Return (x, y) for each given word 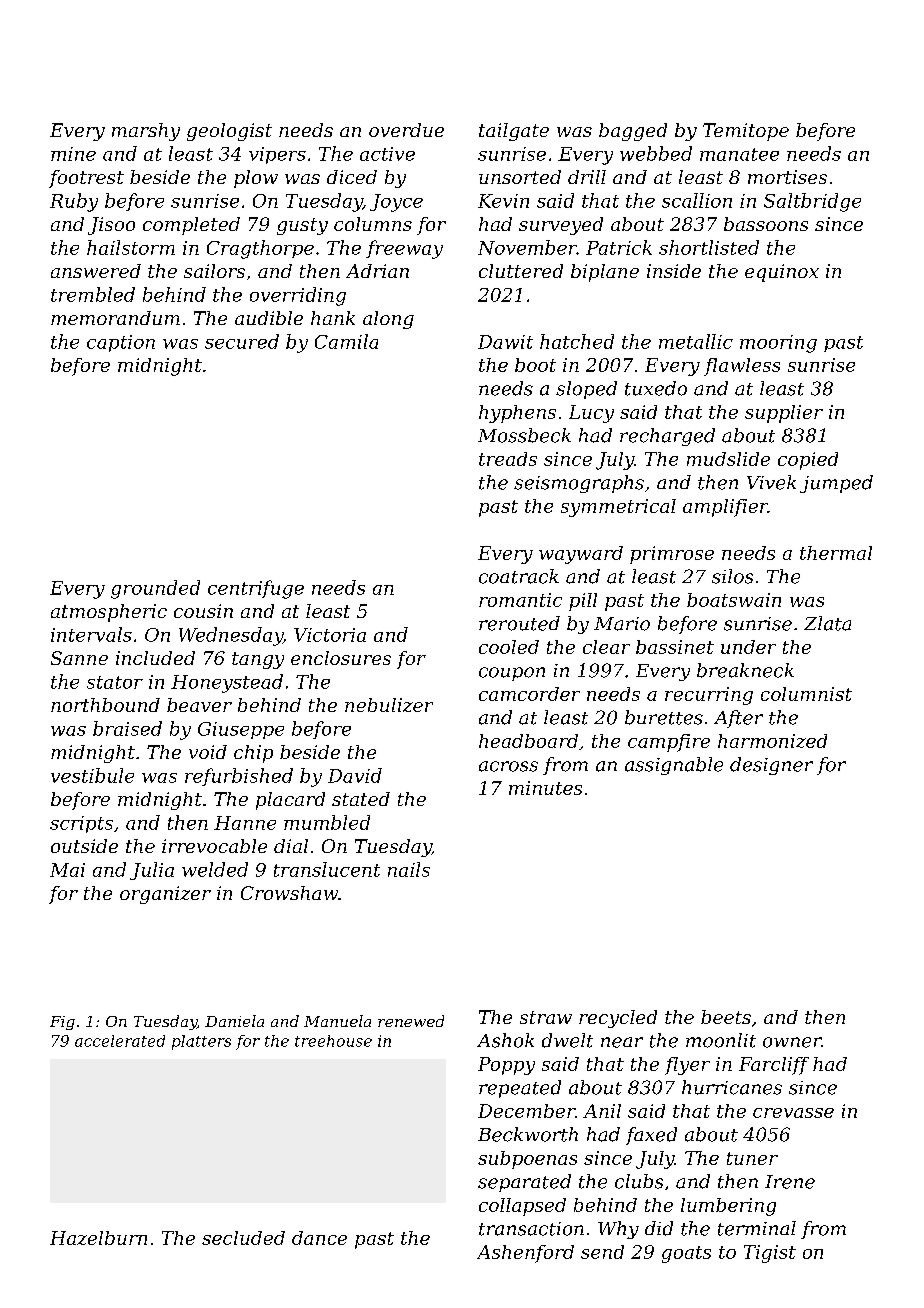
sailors (214, 271)
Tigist (770, 1254)
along (388, 320)
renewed (411, 1021)
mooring (778, 344)
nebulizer (389, 705)
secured (242, 341)
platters (201, 1042)
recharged (667, 437)
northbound (105, 705)
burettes (664, 717)
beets (726, 1017)
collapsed (522, 1207)
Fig (62, 1023)
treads (508, 459)
